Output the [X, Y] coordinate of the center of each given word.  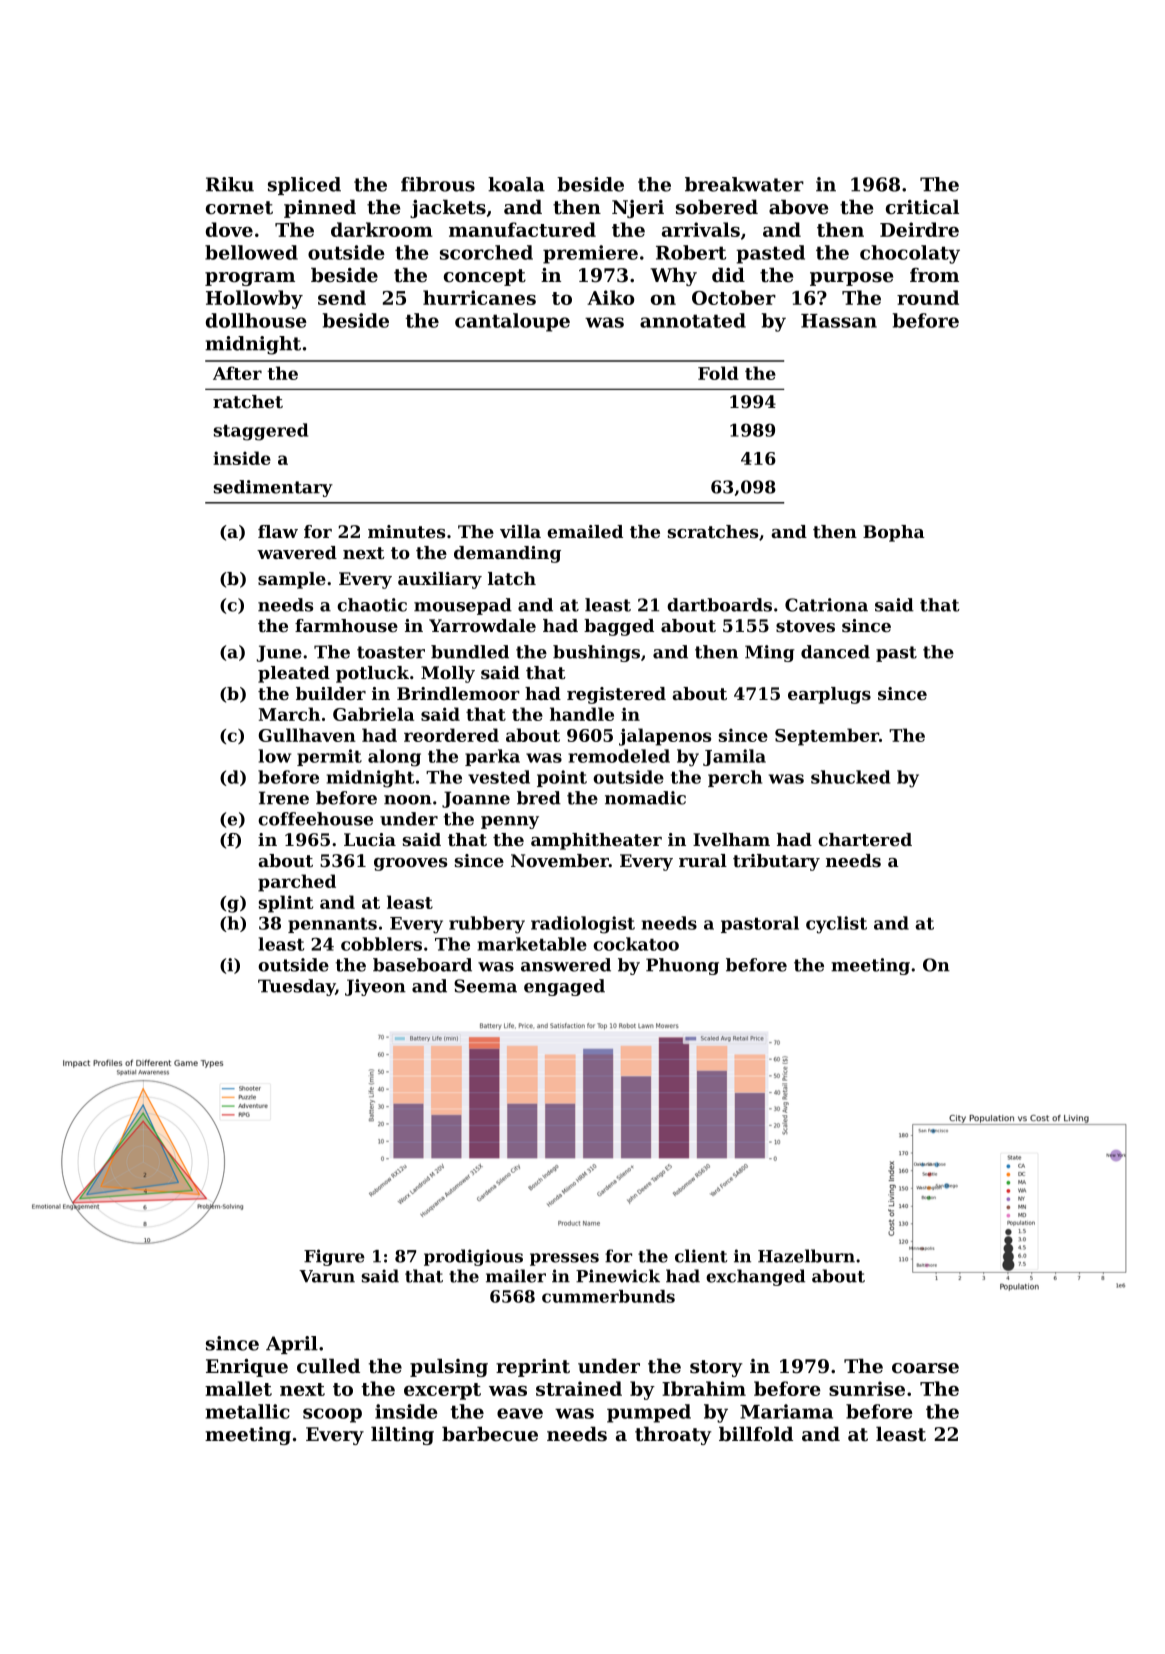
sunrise [867, 1388]
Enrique [247, 1368]
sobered [717, 207]
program [250, 279]
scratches [713, 531]
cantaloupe [512, 322]
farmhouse [346, 625]
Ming [770, 653]
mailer [516, 1276]
